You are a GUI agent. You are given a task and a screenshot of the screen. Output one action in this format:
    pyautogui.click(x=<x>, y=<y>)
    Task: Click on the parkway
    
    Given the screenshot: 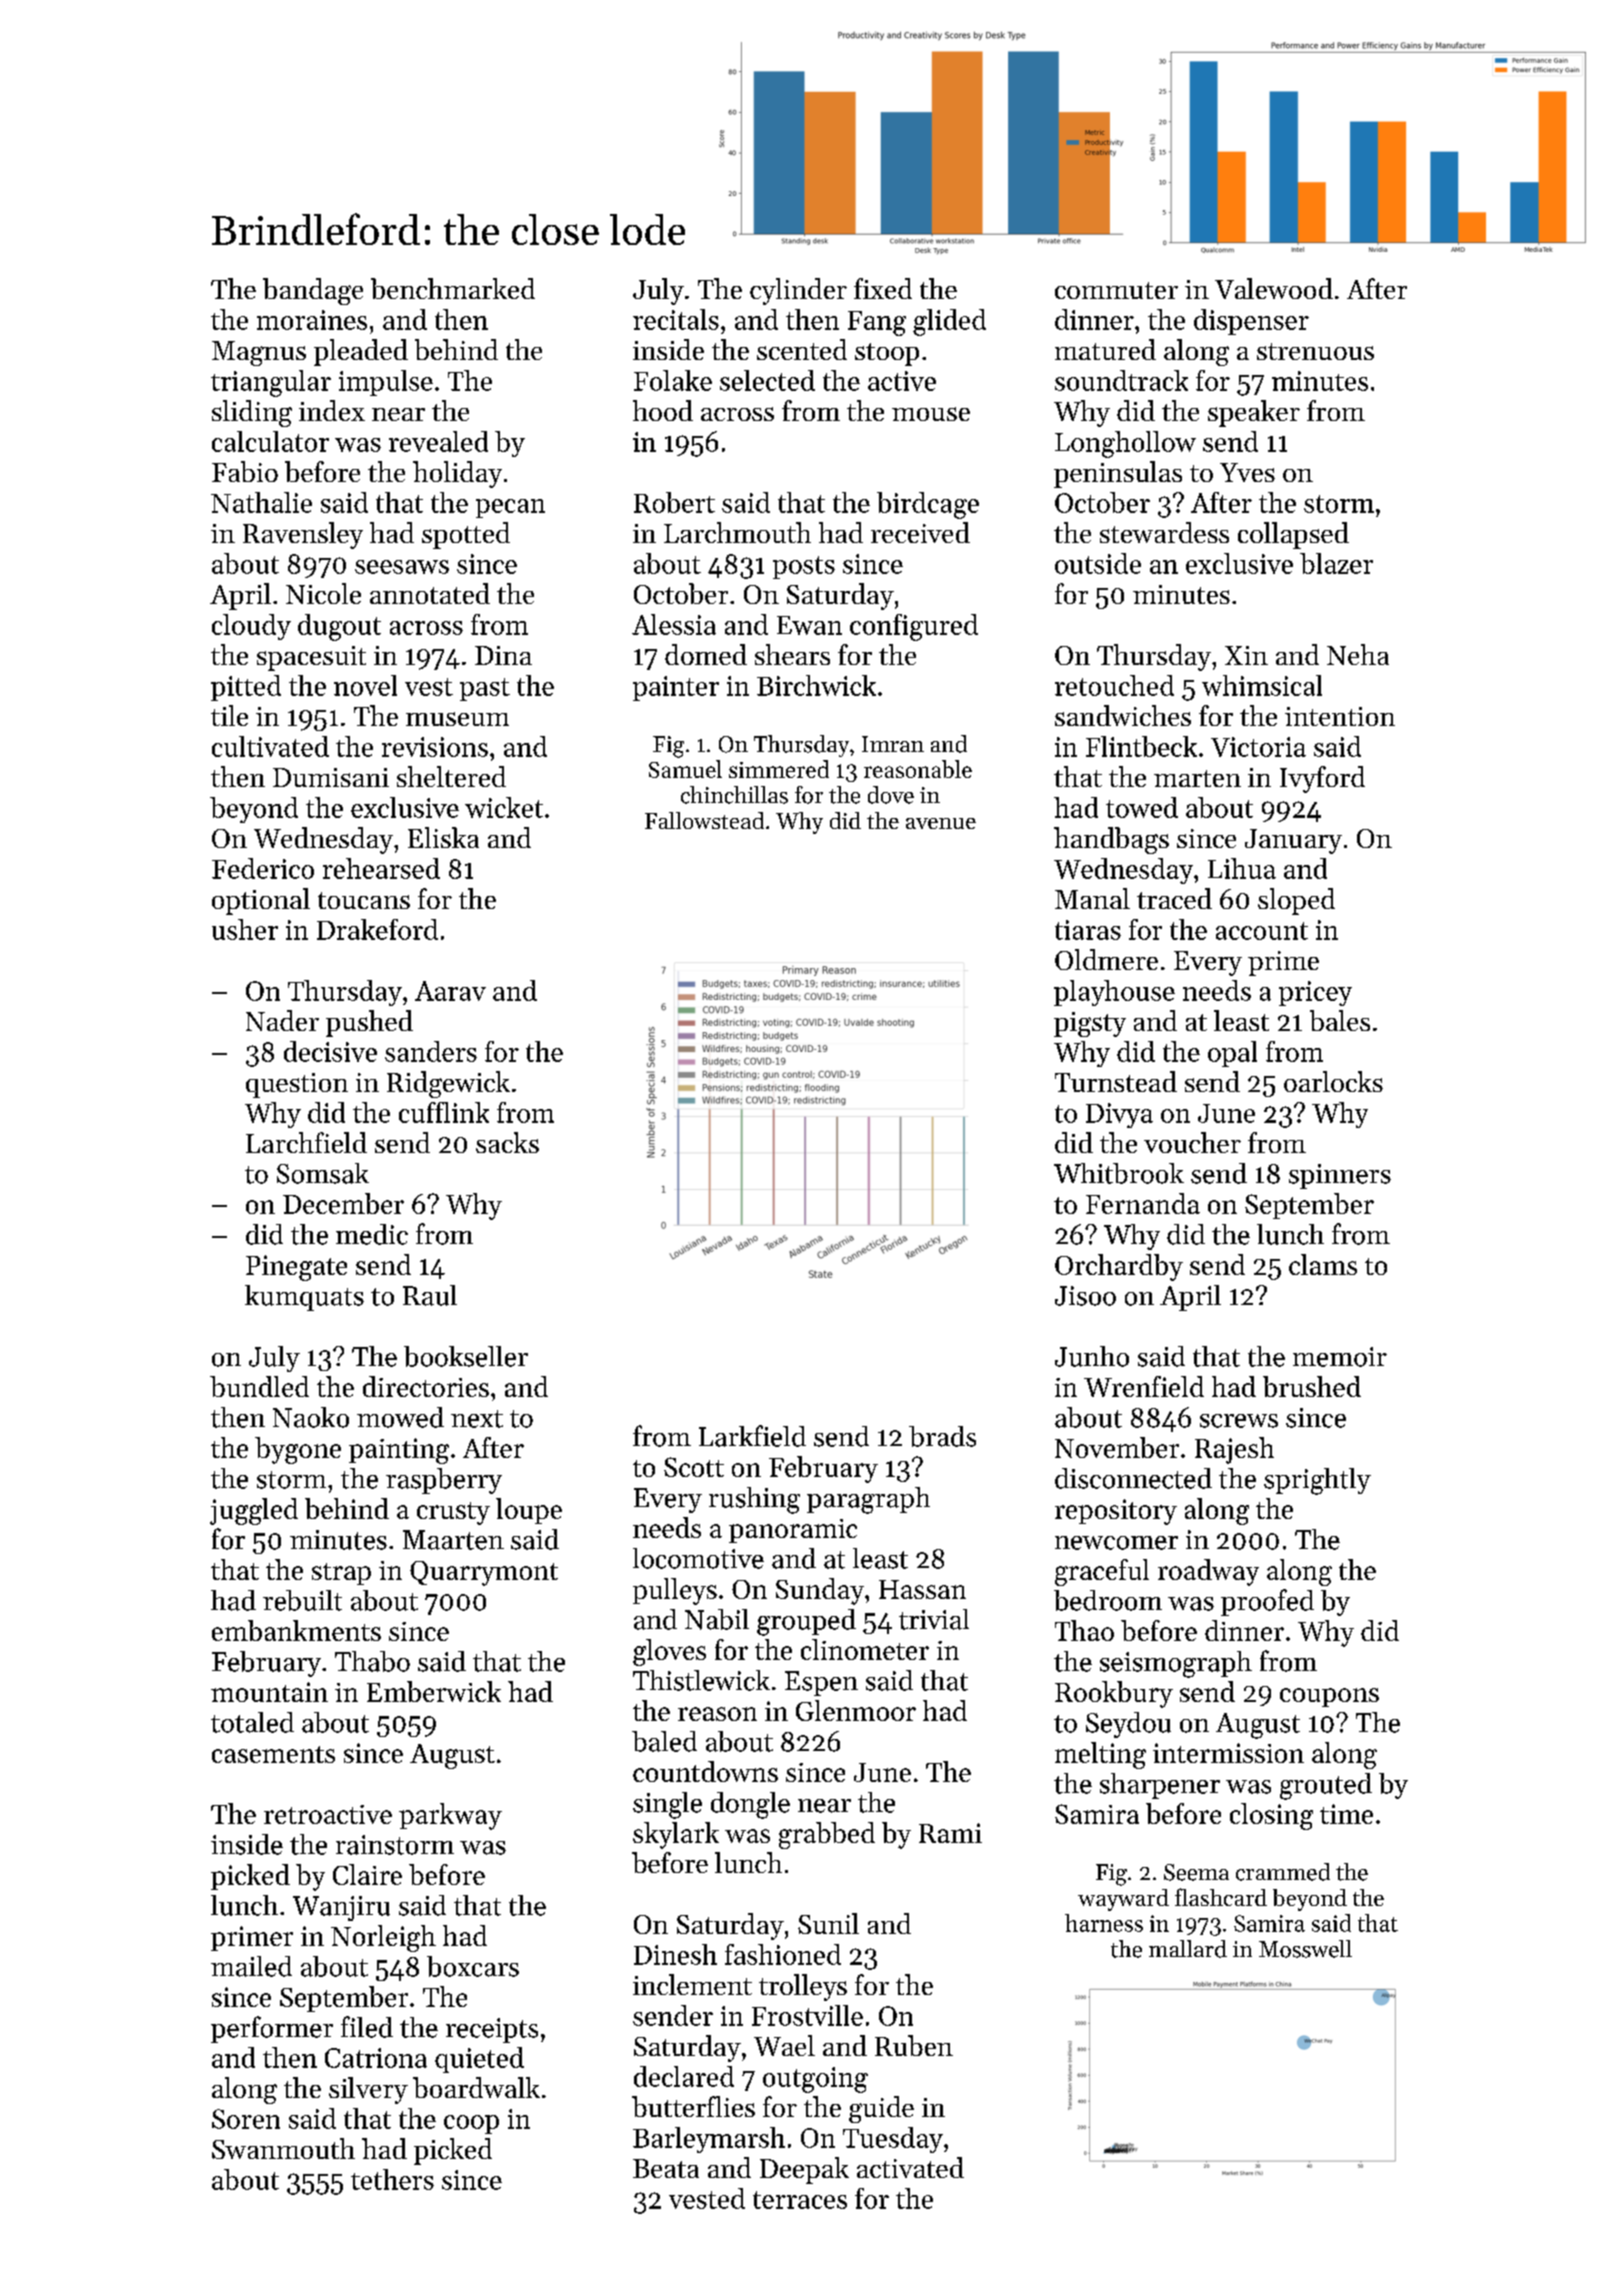 What is the action you would take?
    pyautogui.click(x=450, y=1816)
